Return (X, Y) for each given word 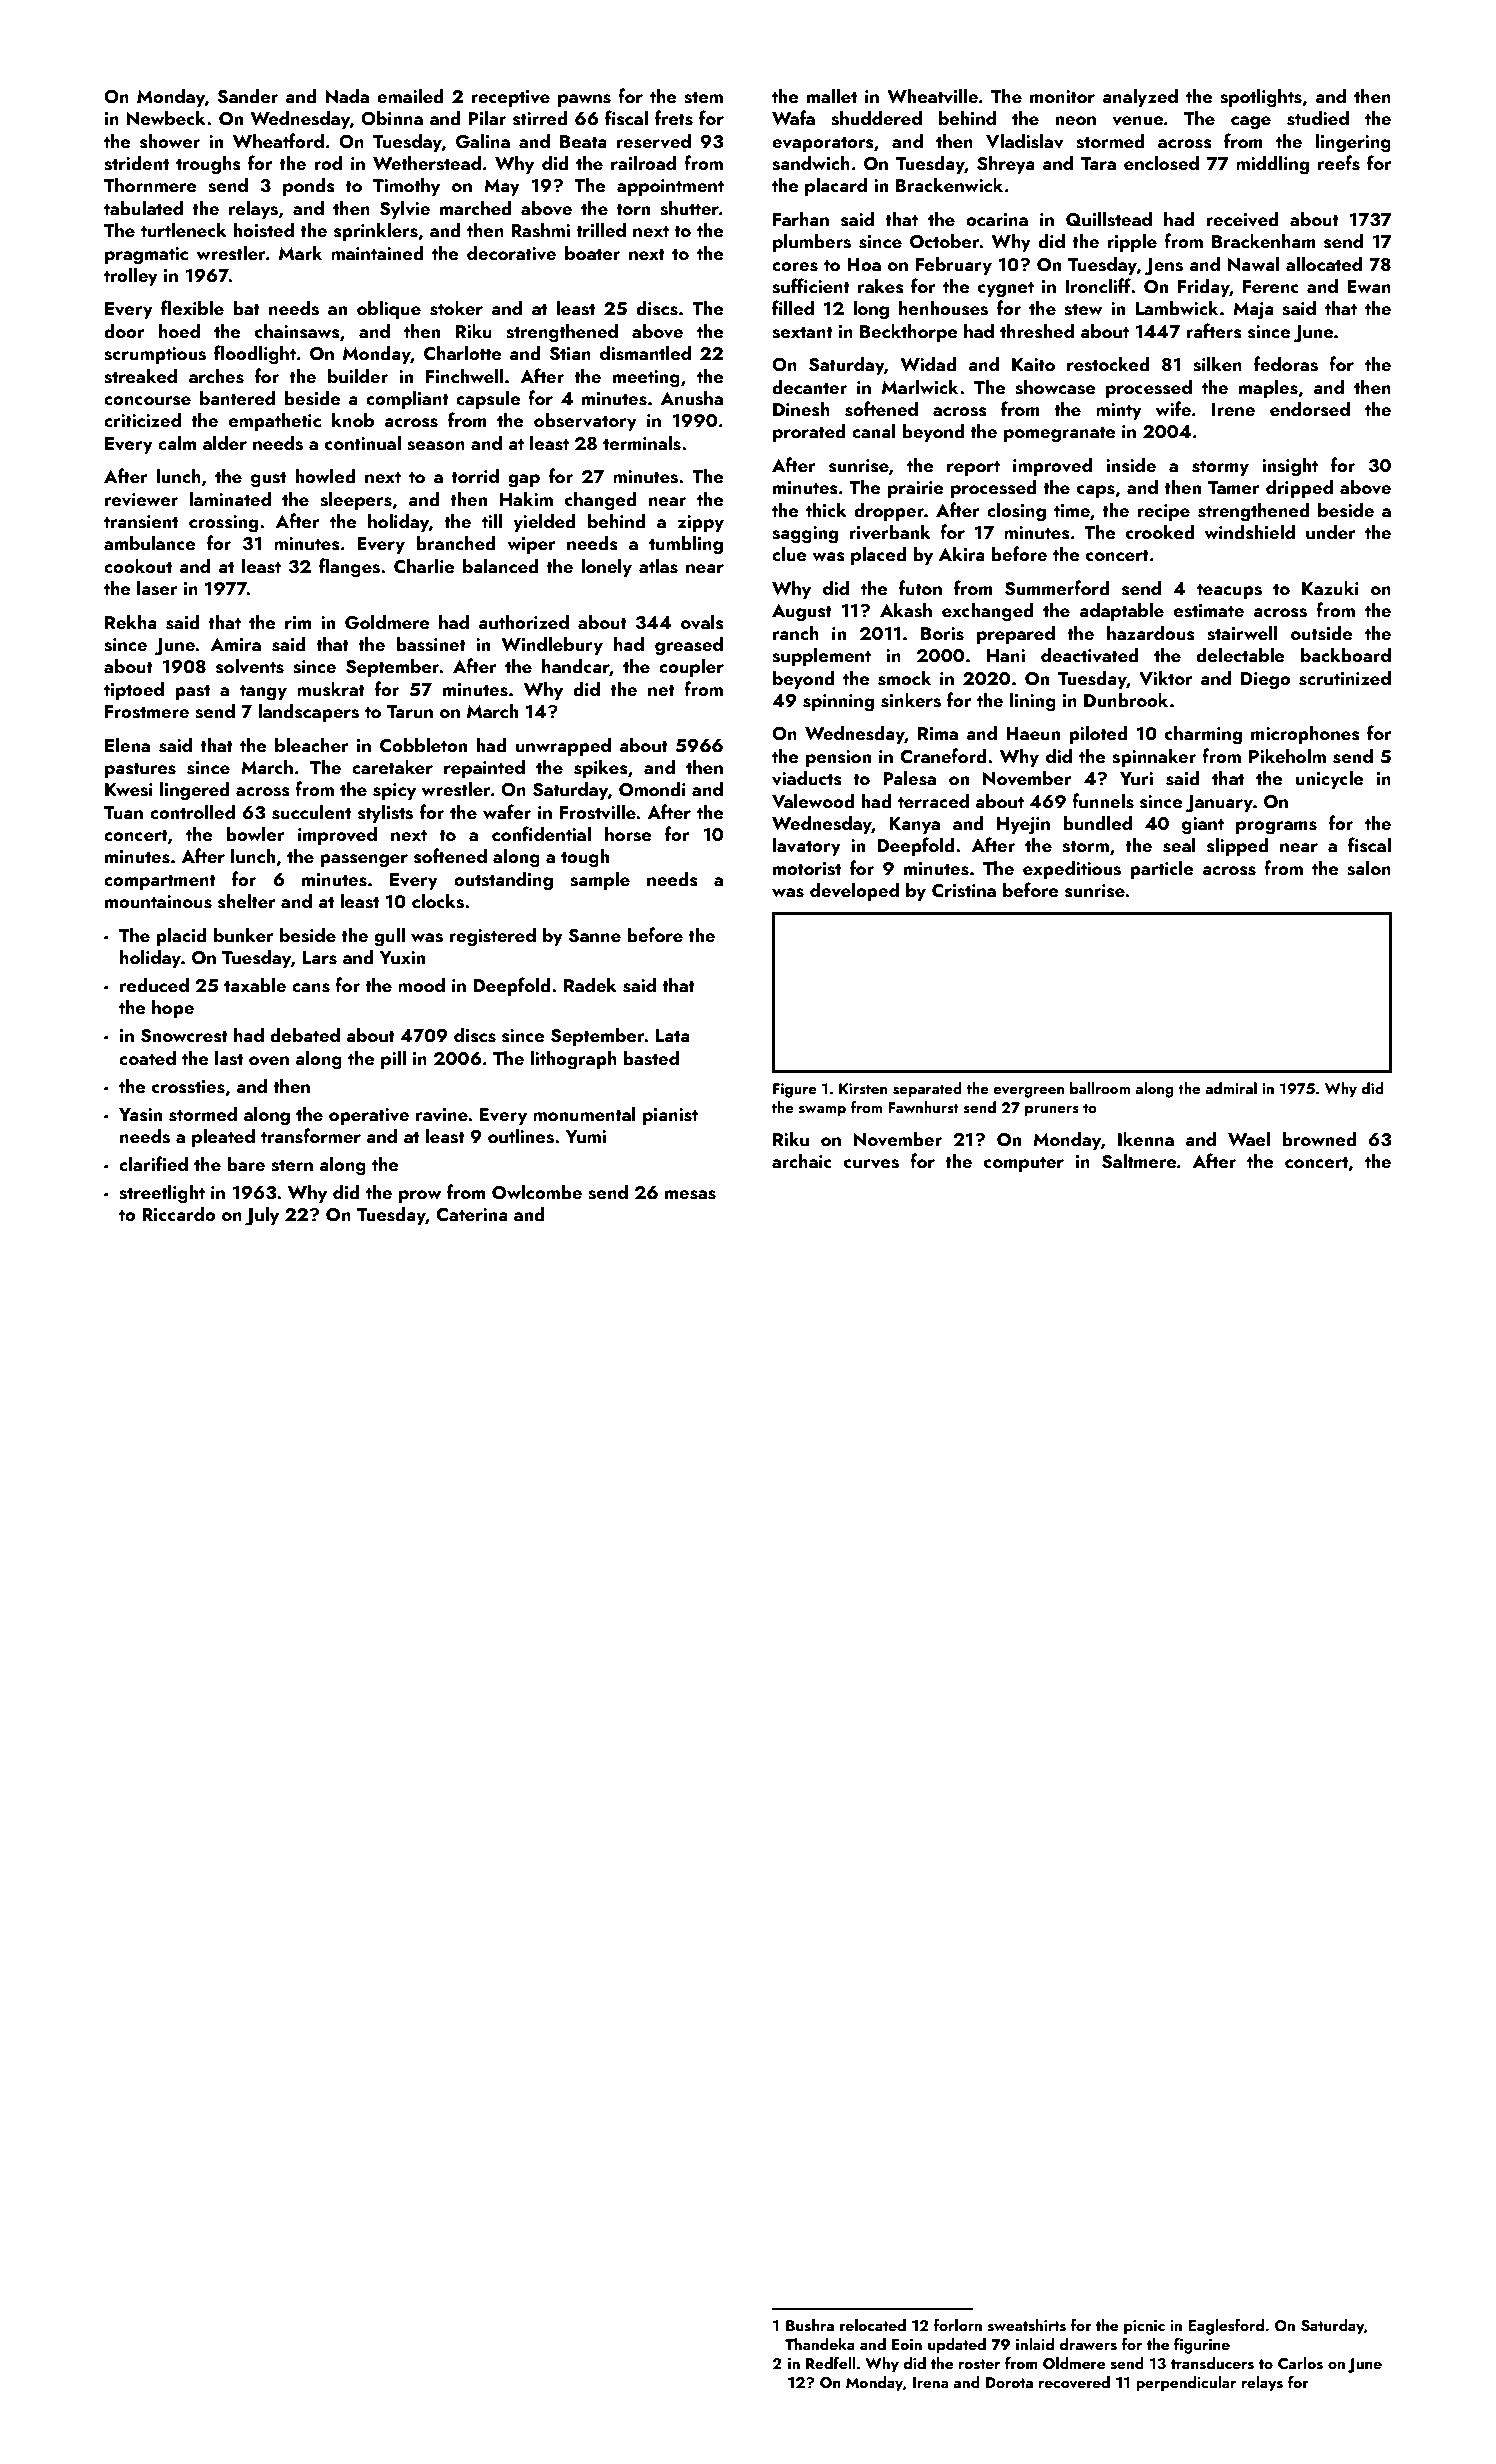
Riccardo (179, 1213)
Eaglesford (1226, 2327)
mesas (690, 1195)
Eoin (907, 2344)
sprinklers (376, 231)
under (1331, 531)
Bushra (810, 2325)
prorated (809, 432)
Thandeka (820, 2344)
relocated (873, 2325)
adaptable (1121, 611)
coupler (691, 667)
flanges (349, 568)
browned (1319, 1138)
